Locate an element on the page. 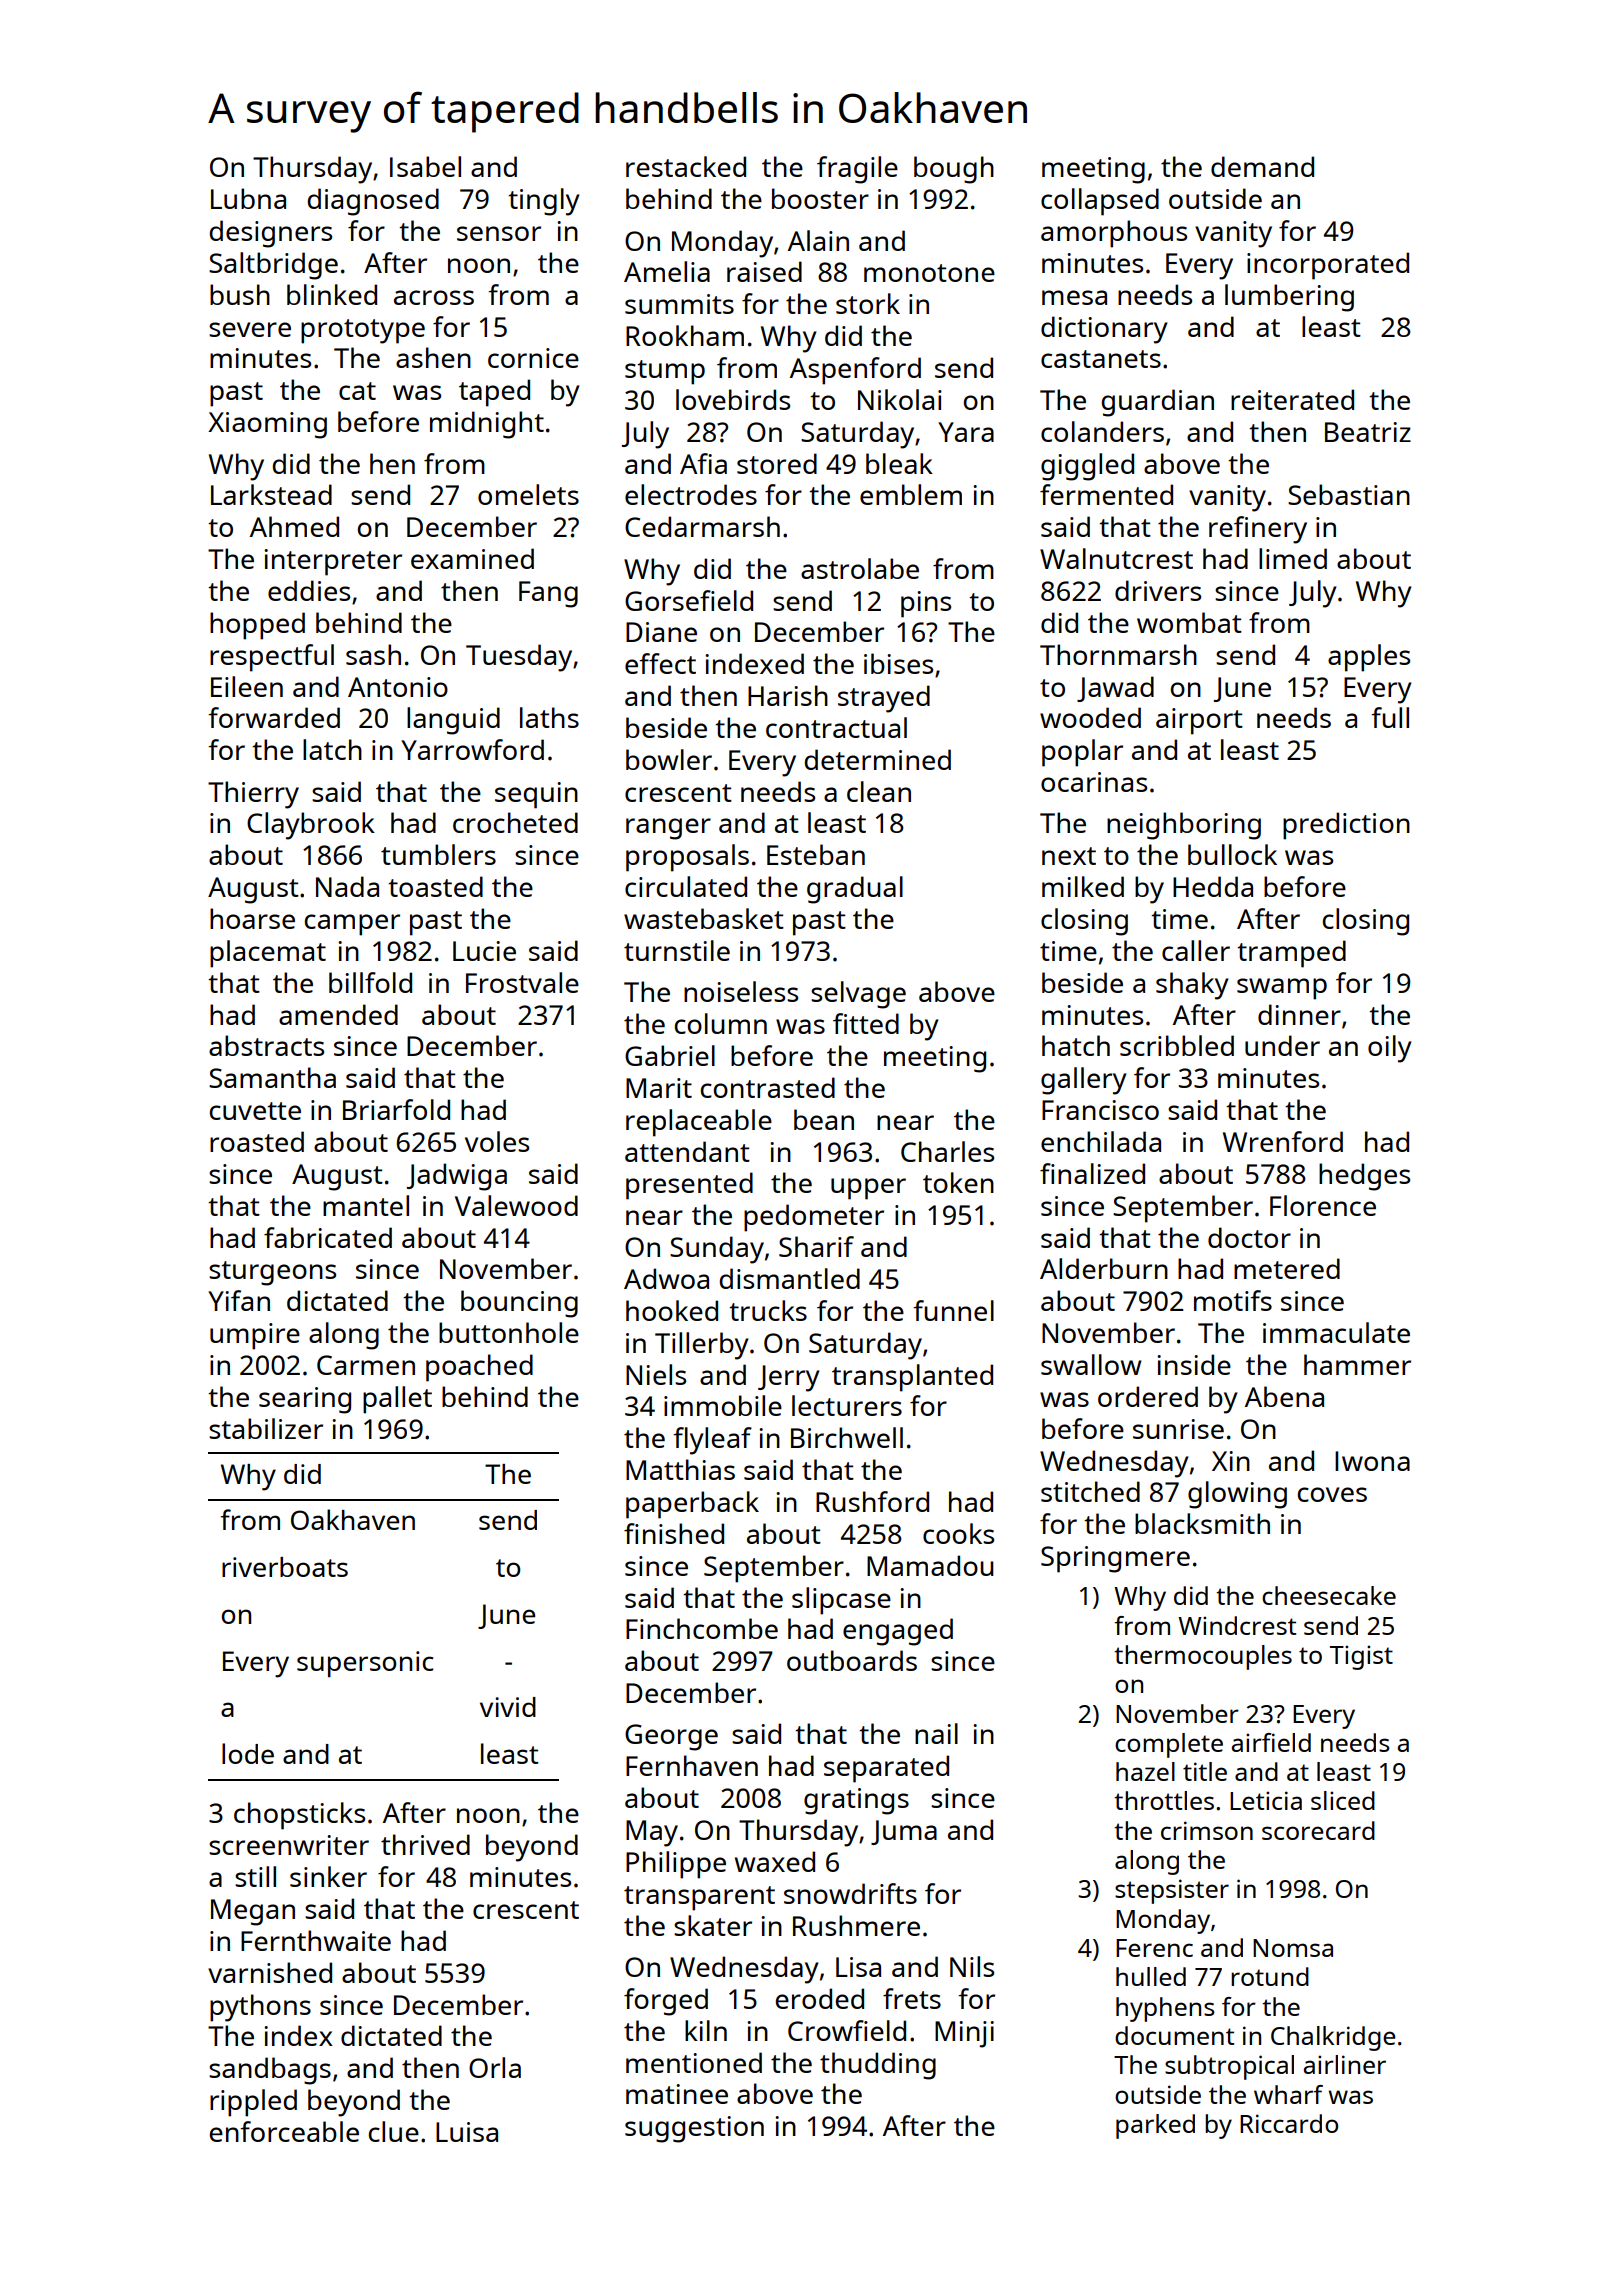  Lubna is located at coordinates (248, 198).
